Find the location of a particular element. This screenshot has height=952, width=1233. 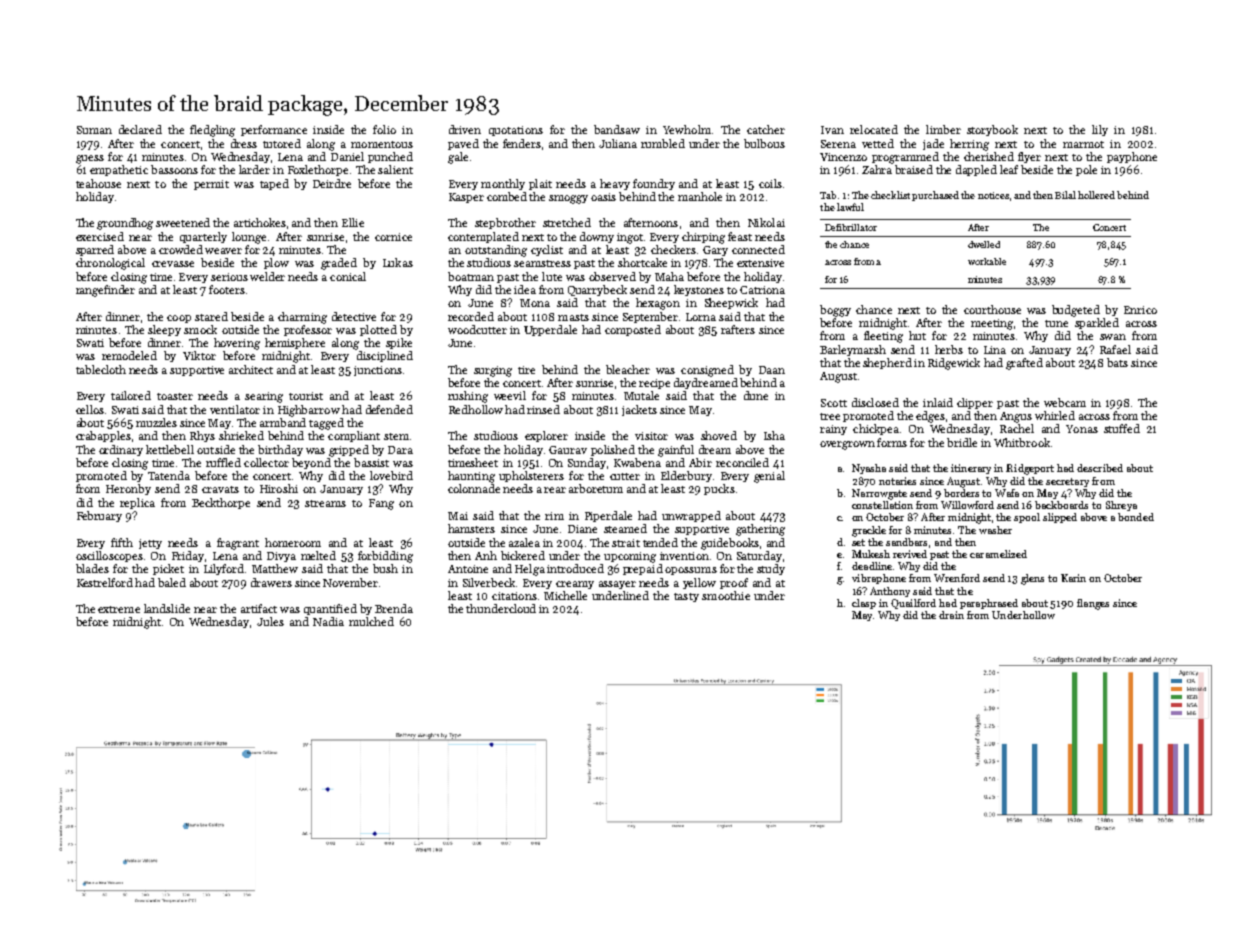

courthouse is located at coordinates (992, 309).
